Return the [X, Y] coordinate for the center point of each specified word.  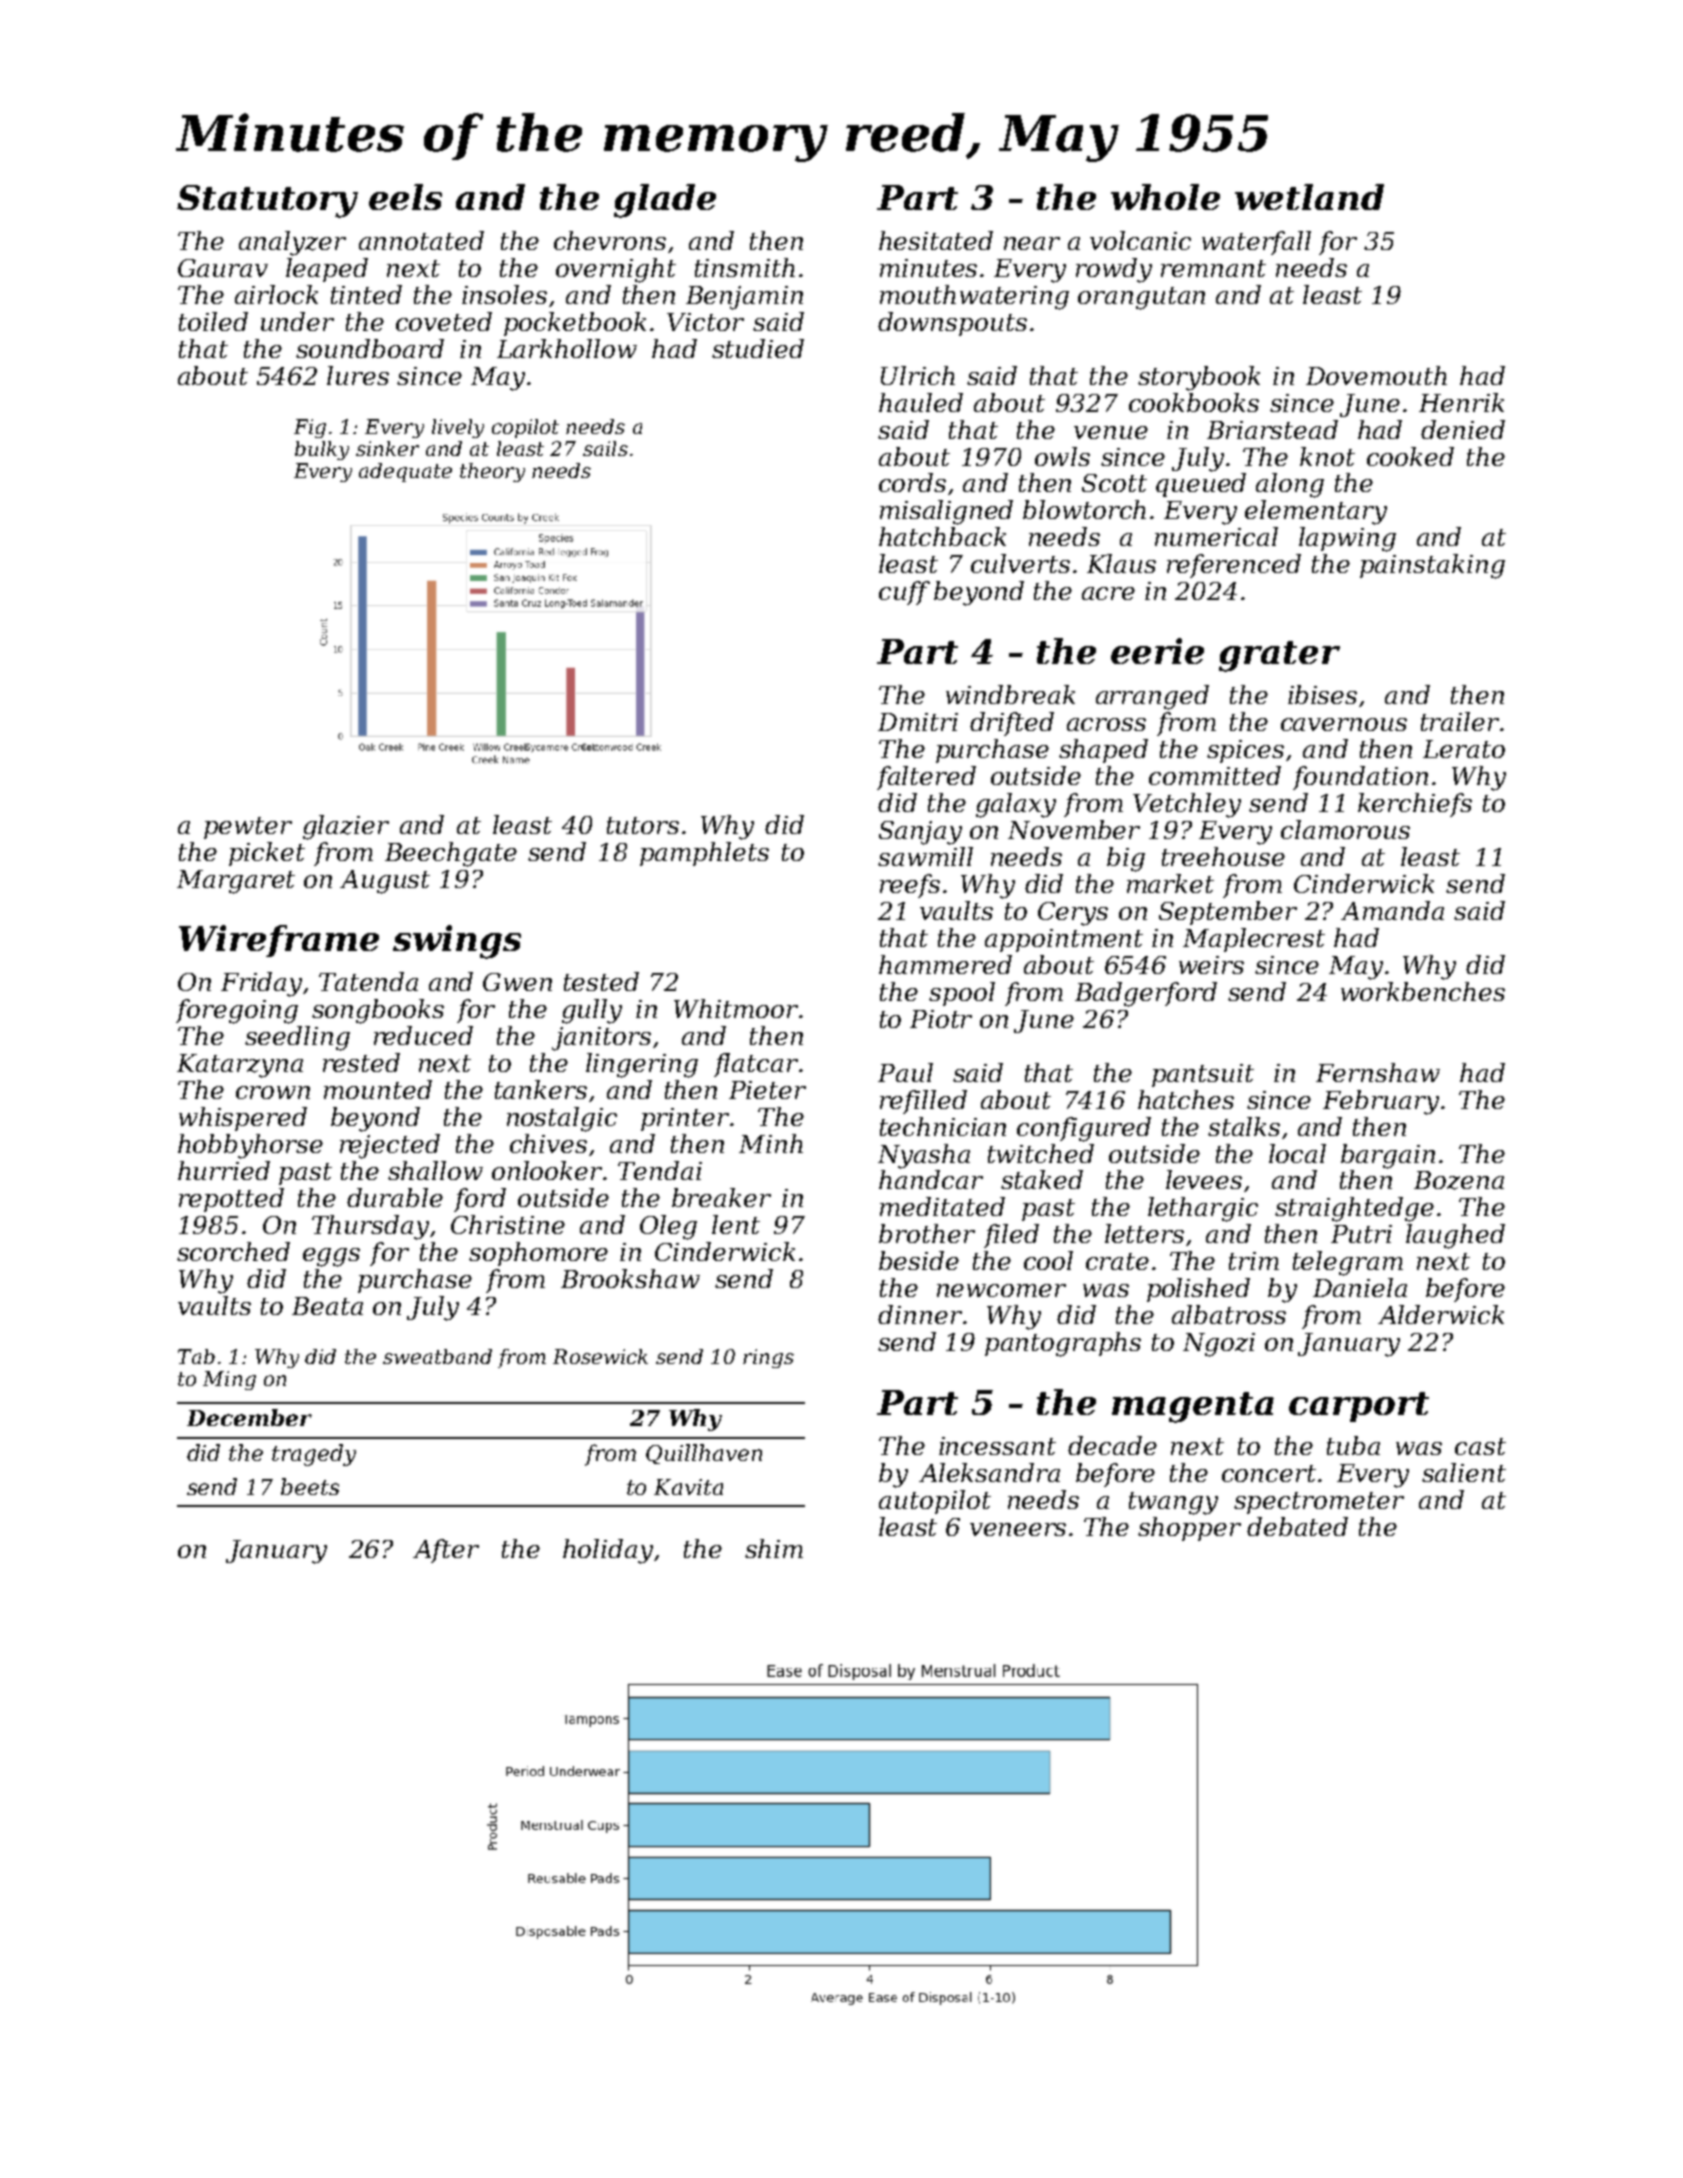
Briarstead [1272, 429]
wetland [1309, 197]
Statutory [267, 201]
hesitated [936, 240]
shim [774, 1548]
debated [1297, 1526]
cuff [904, 593]
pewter [248, 828]
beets [310, 1486]
